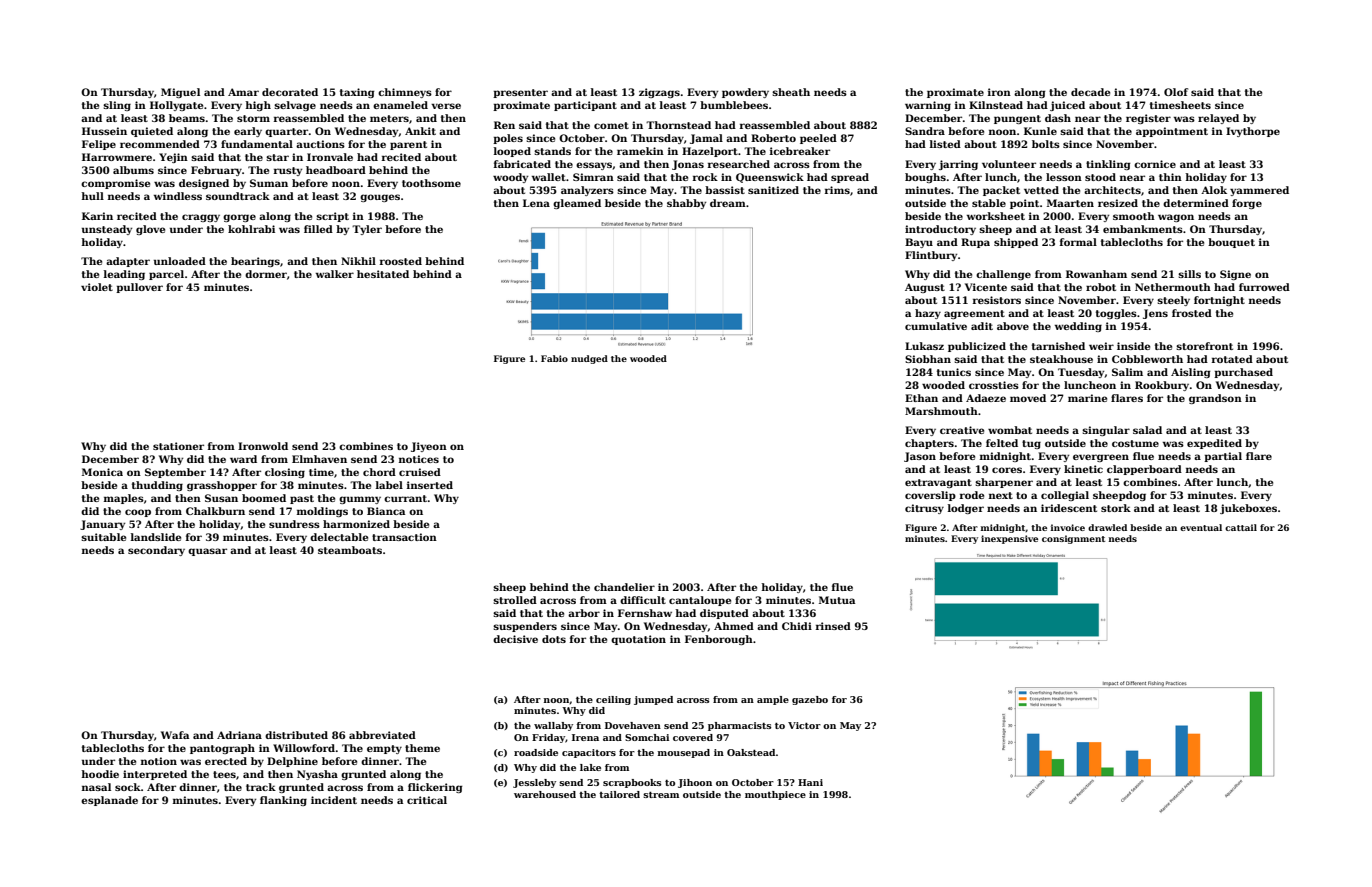  I want to click on mouthpiece, so click(775, 795).
